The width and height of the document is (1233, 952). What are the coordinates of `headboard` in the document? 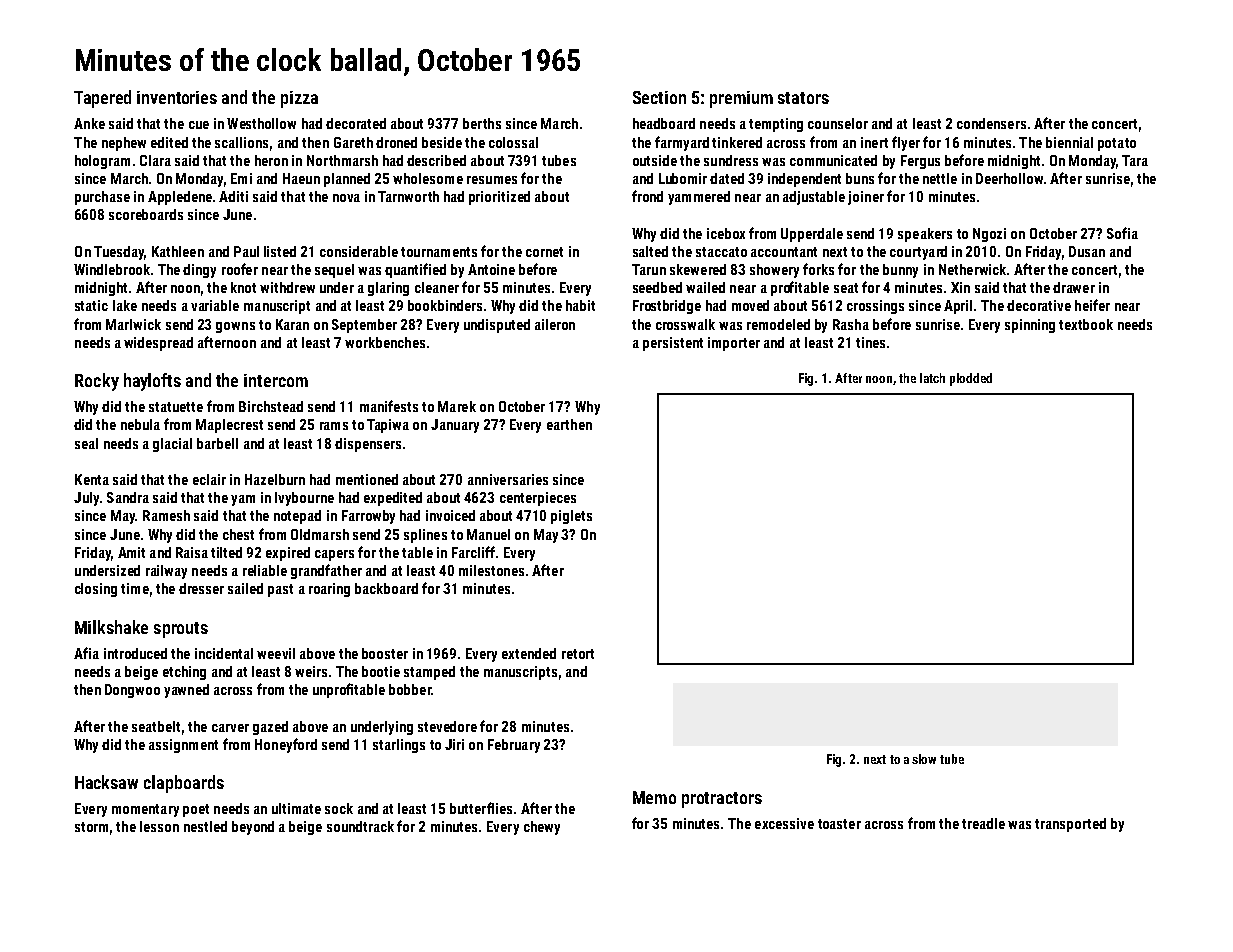 It's located at (664, 123).
